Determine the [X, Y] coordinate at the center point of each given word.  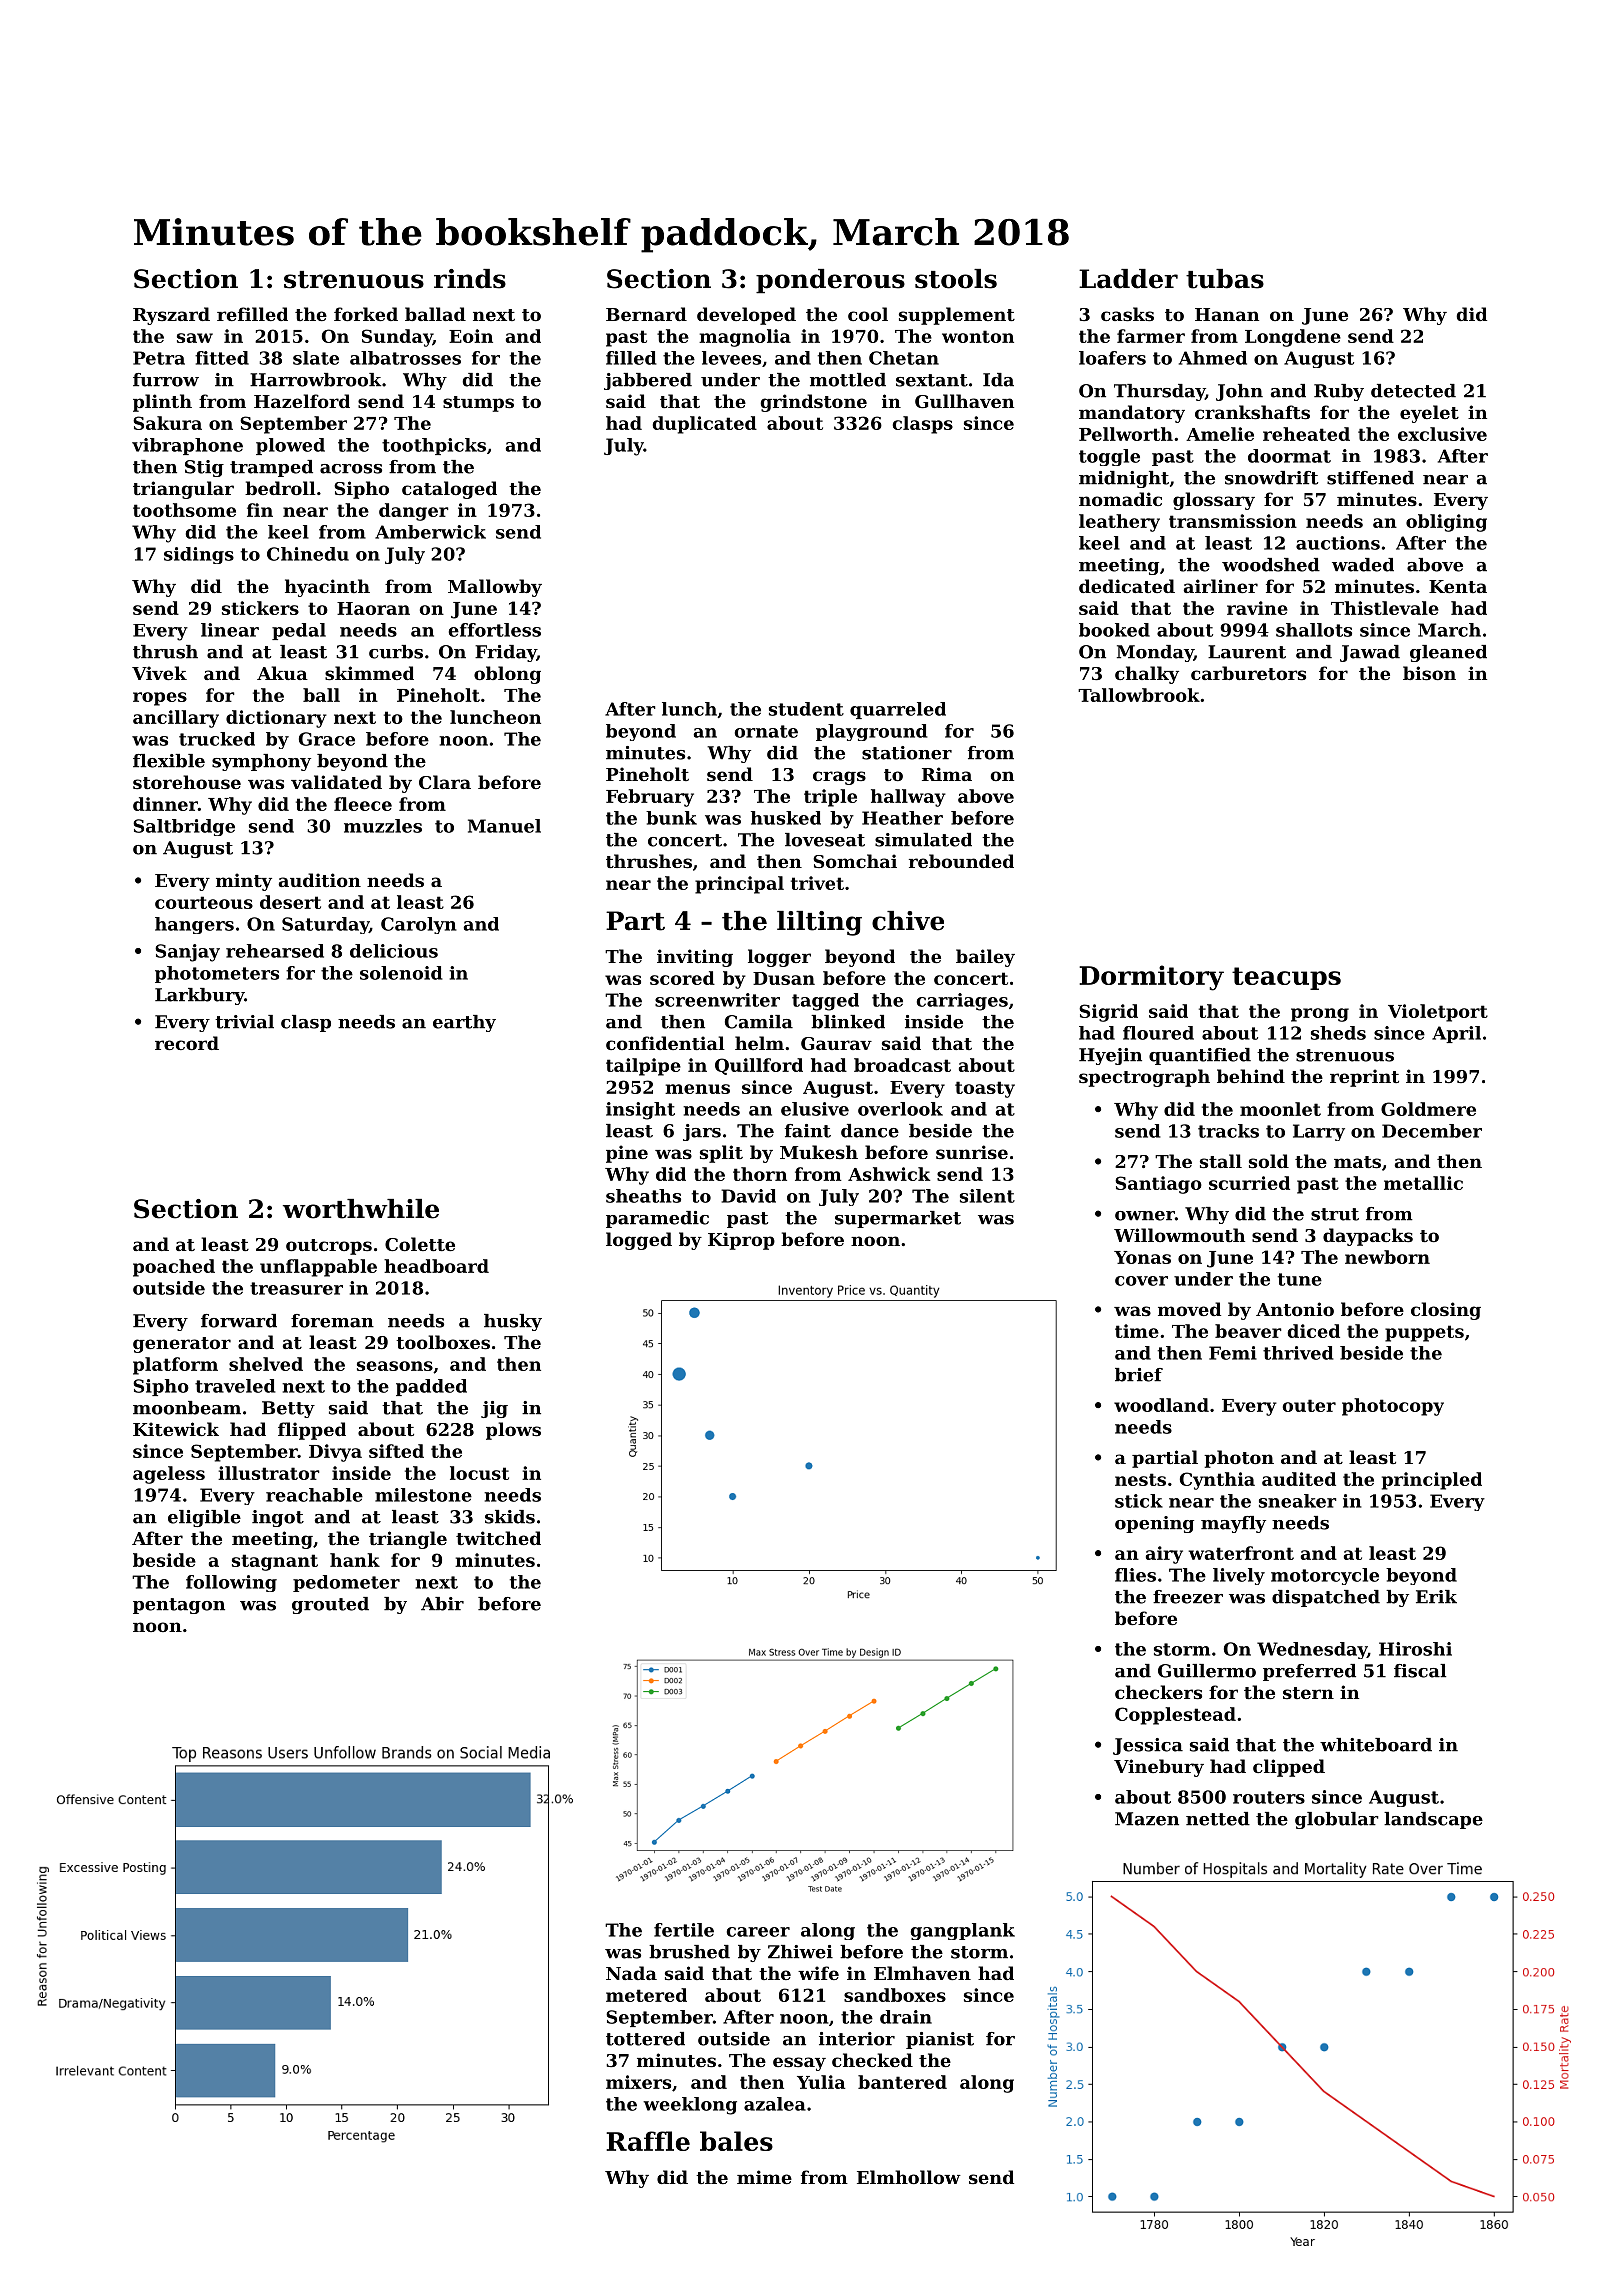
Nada [631, 1973]
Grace [327, 739]
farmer [1151, 336]
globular [1337, 1820]
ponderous [830, 281]
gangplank [962, 1931]
